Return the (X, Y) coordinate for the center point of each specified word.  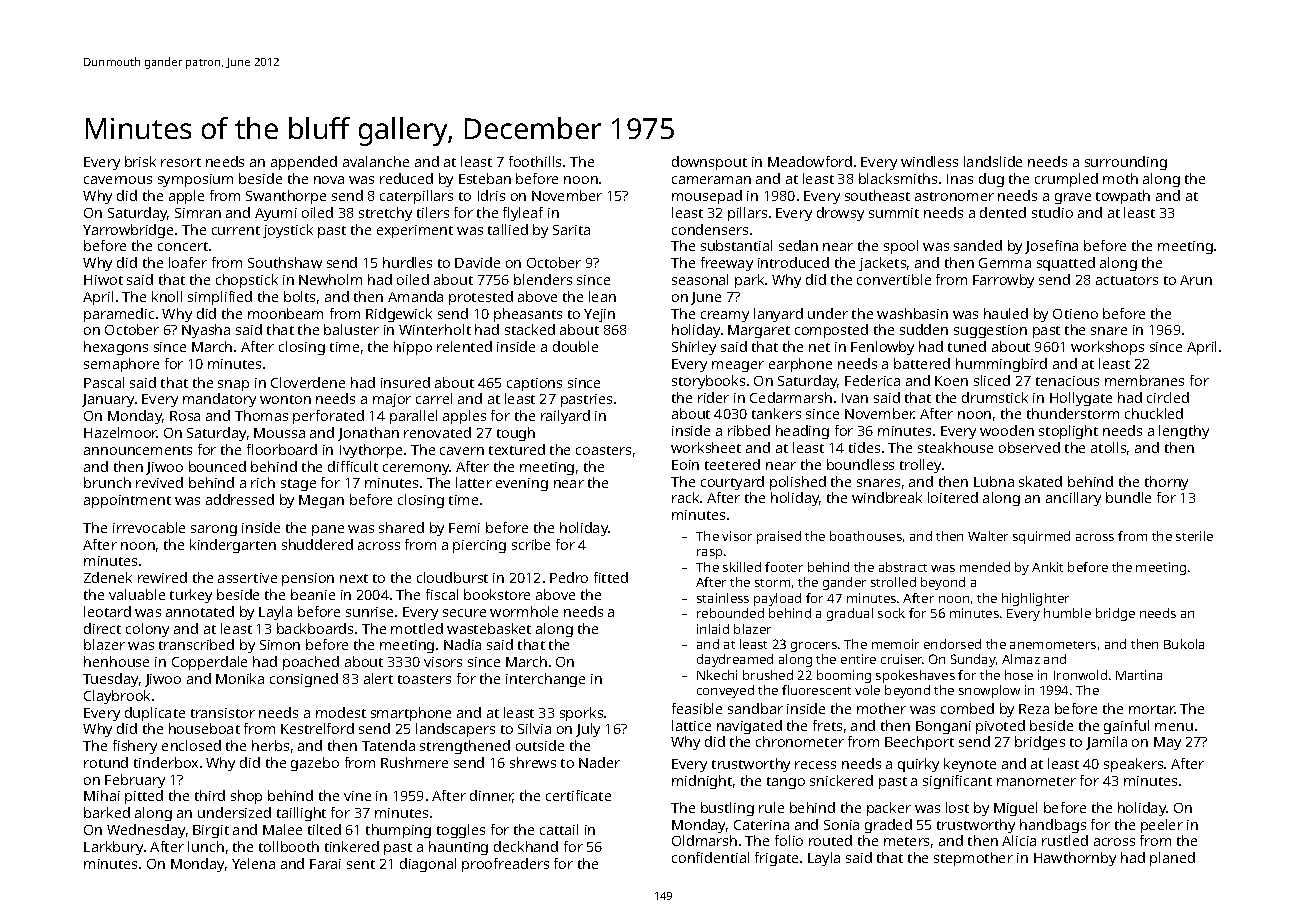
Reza (1034, 709)
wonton (285, 399)
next (354, 578)
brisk (140, 161)
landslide (993, 161)
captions (534, 384)
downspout (709, 163)
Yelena (253, 863)
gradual (850, 614)
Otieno (1075, 314)
